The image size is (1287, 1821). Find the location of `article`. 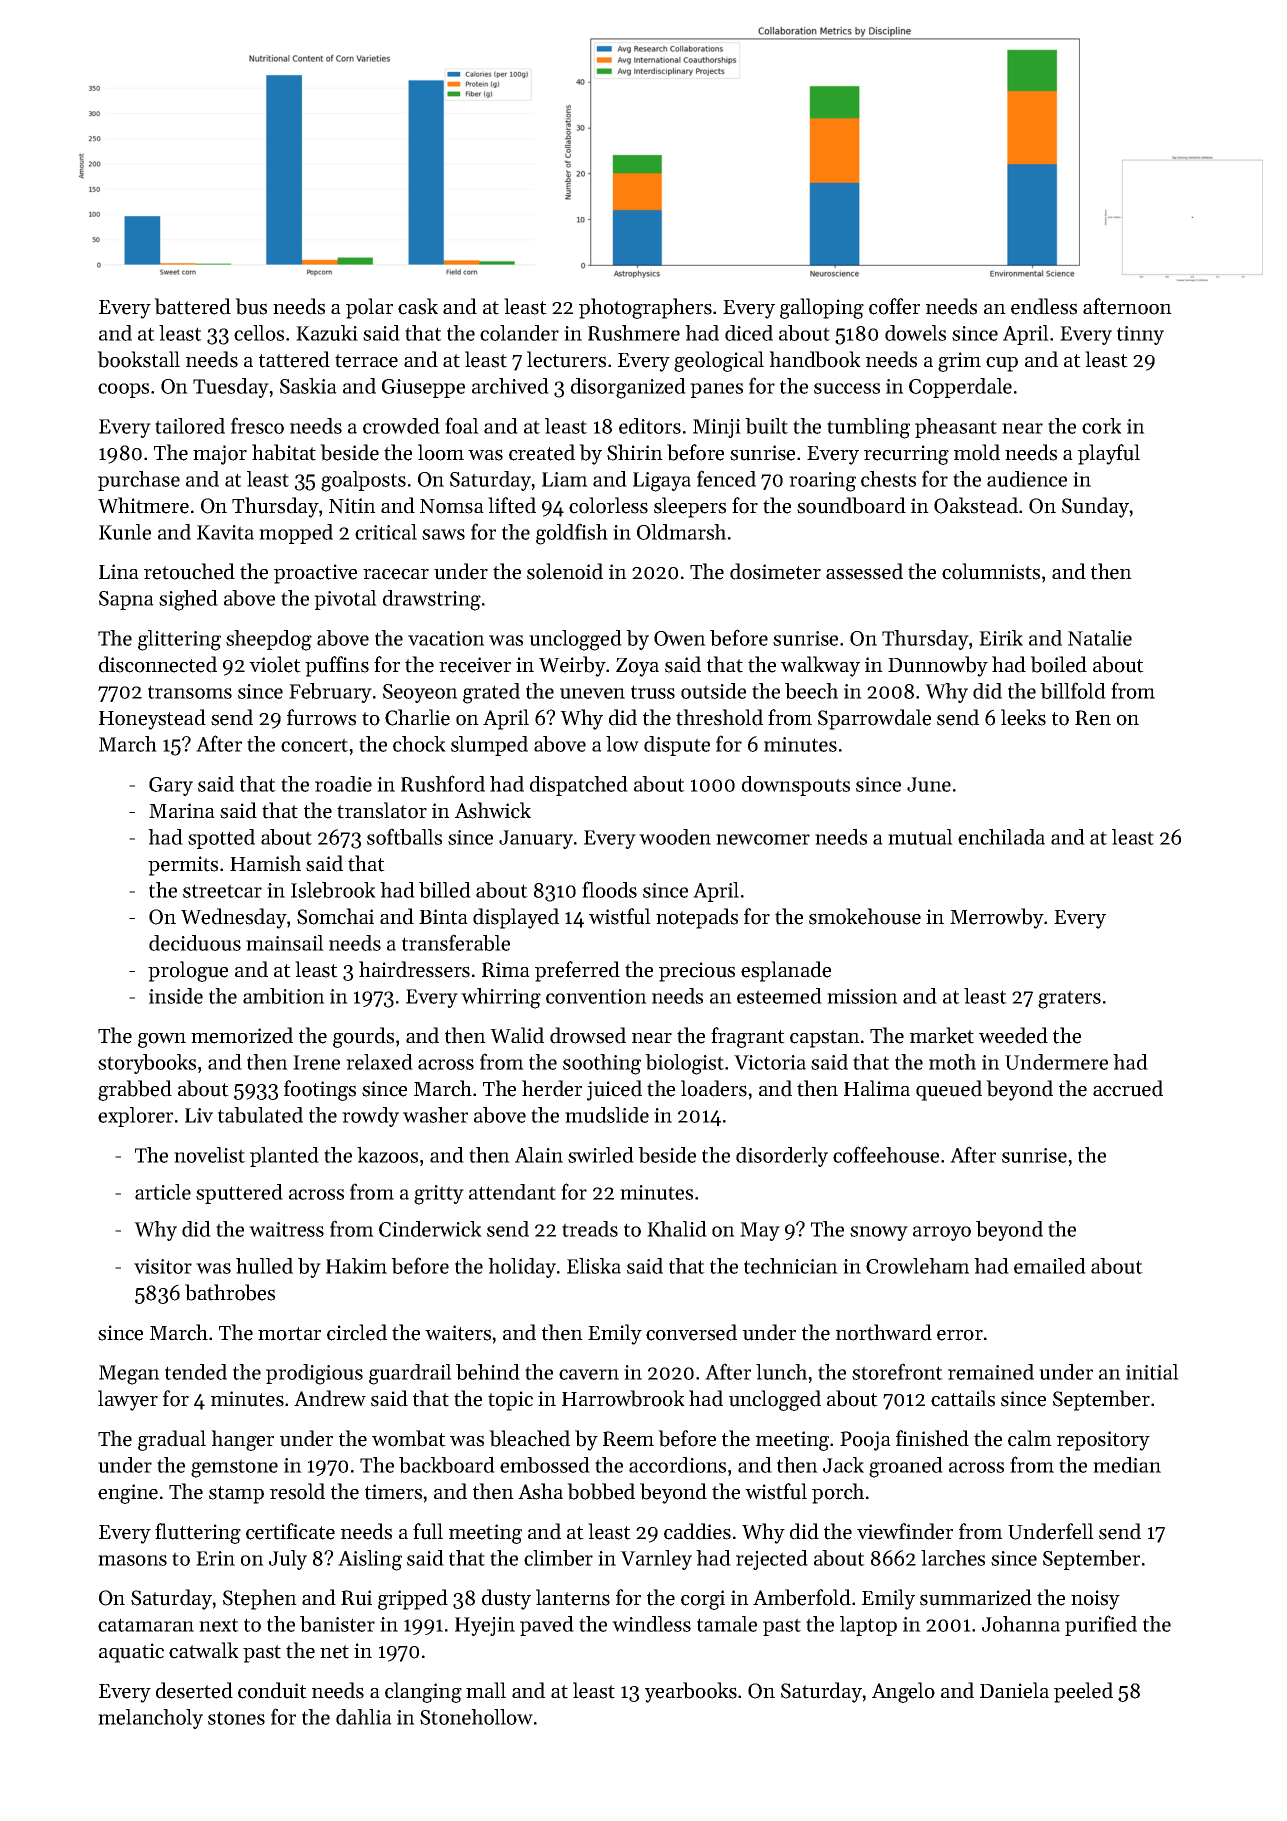

article is located at coordinates (163, 1192).
